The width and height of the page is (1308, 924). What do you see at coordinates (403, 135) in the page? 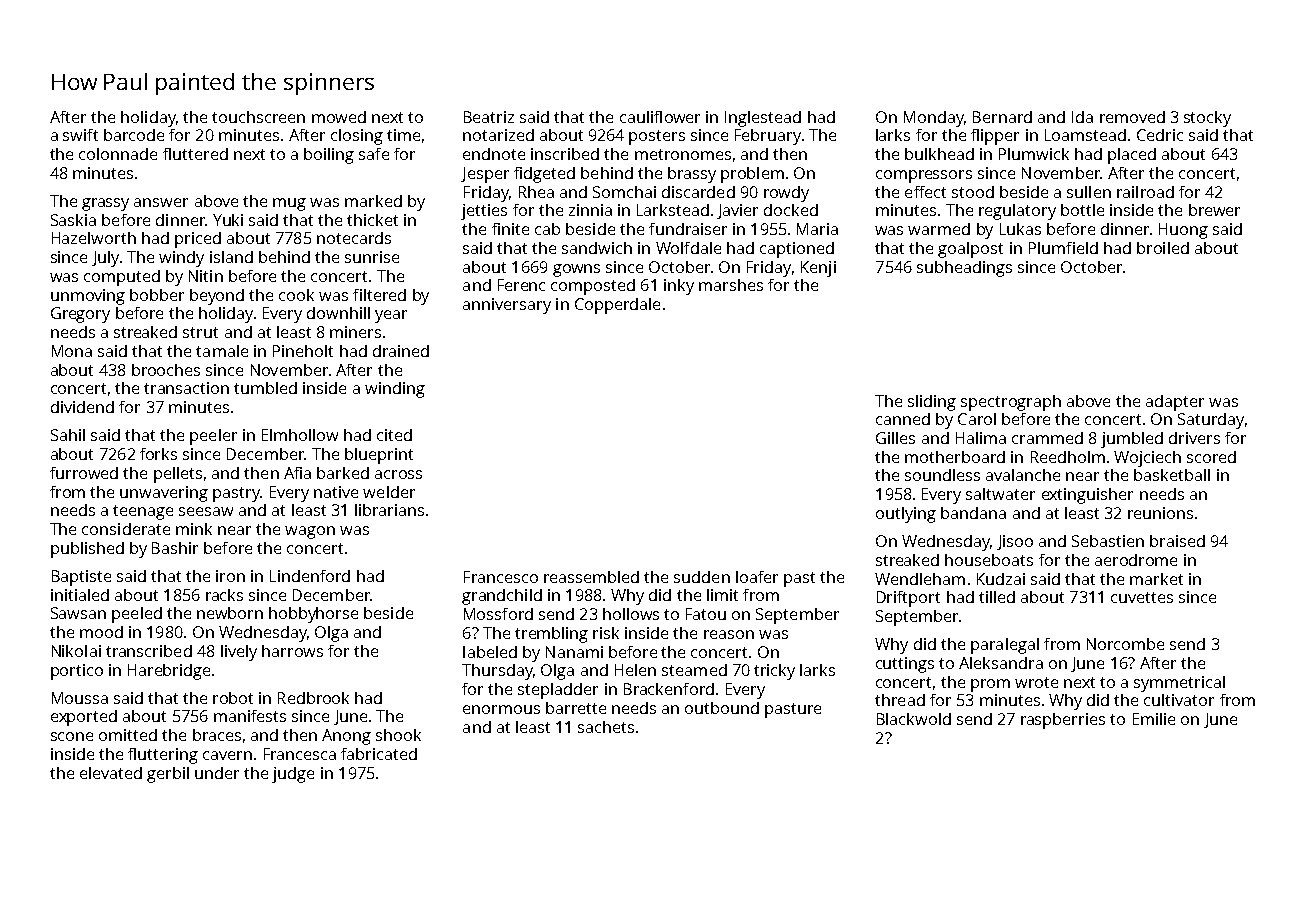
I see `time` at bounding box center [403, 135].
